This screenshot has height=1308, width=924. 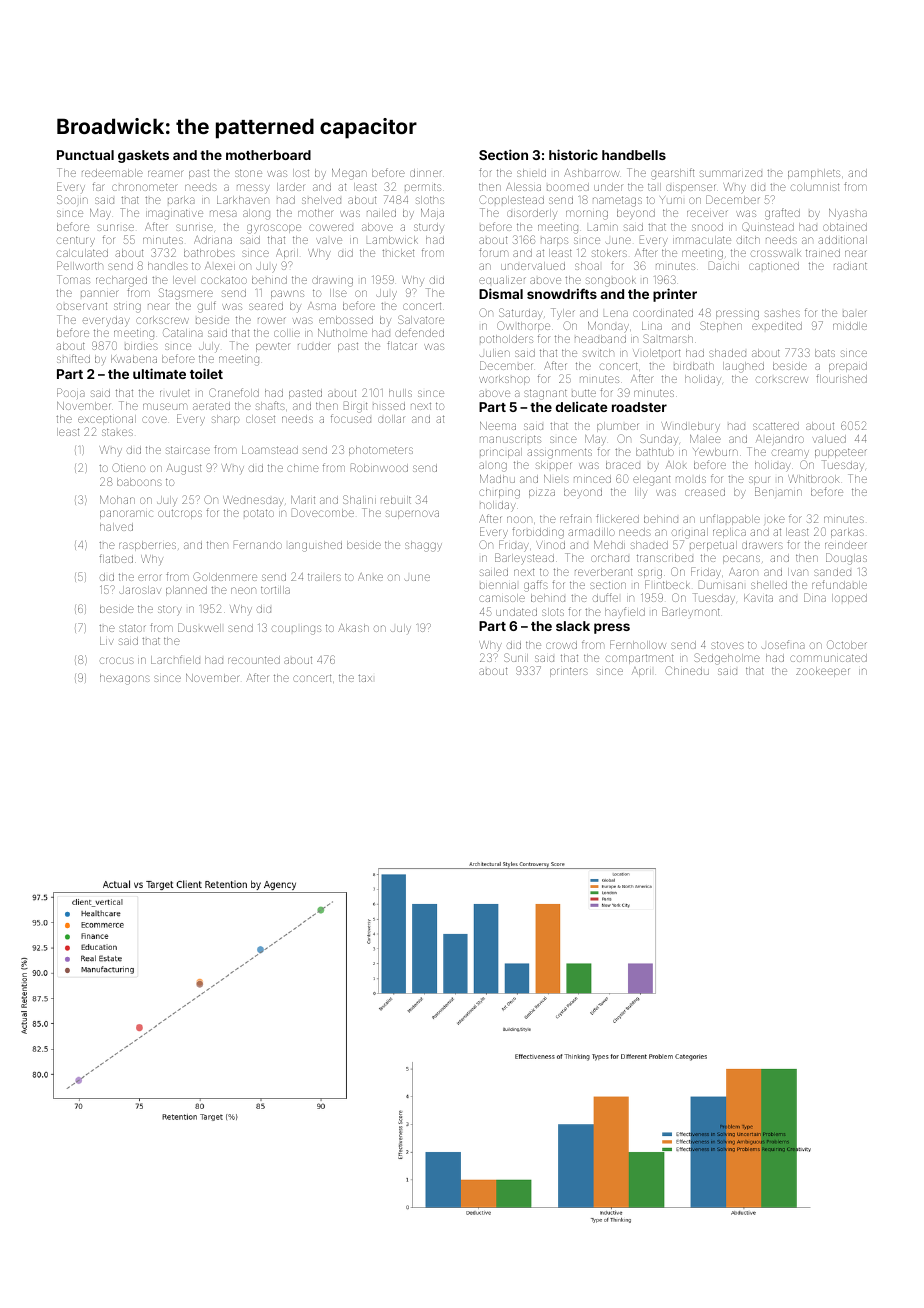 I want to click on shield, so click(x=531, y=173).
